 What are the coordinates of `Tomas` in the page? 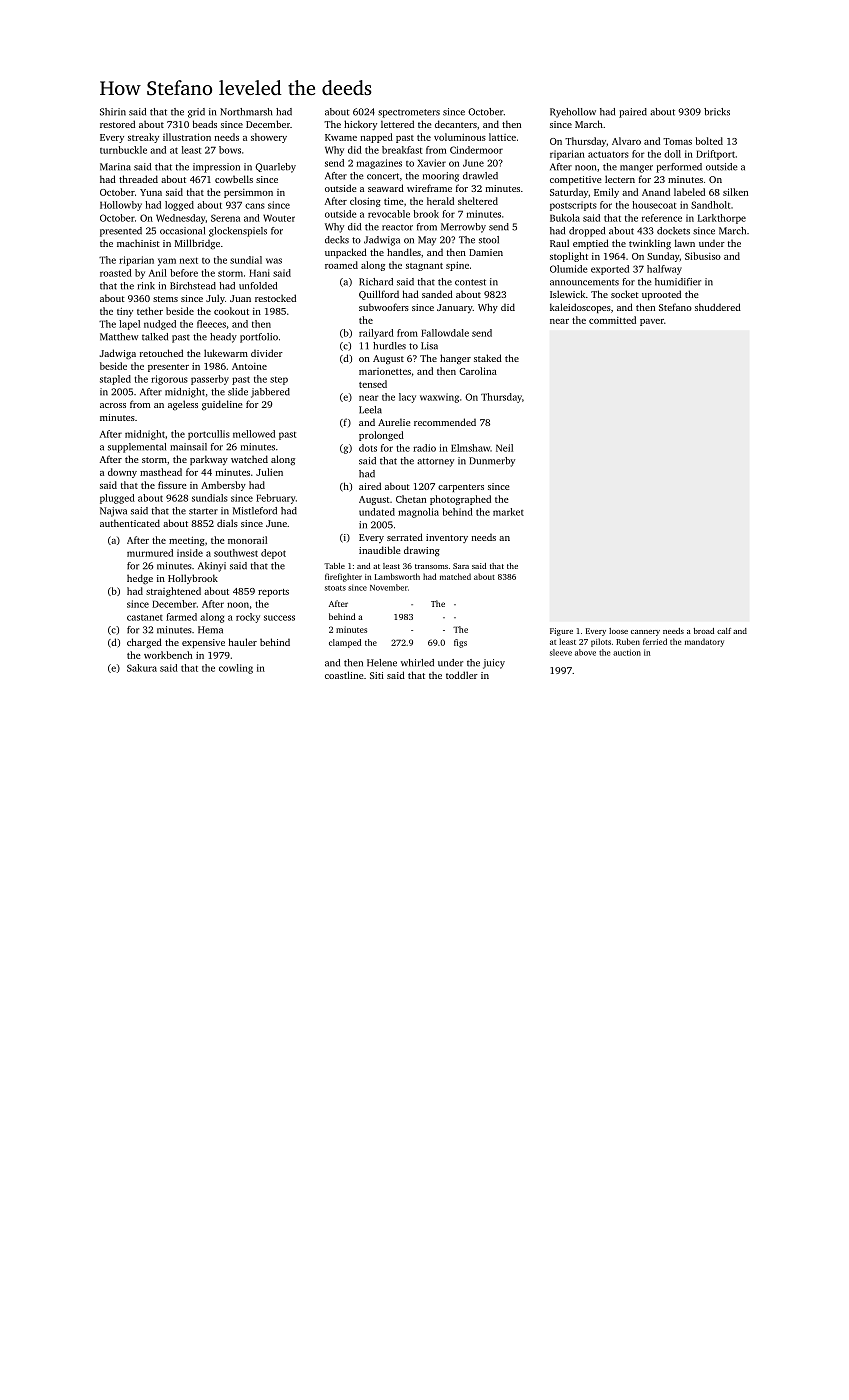 It's located at (677, 141).
